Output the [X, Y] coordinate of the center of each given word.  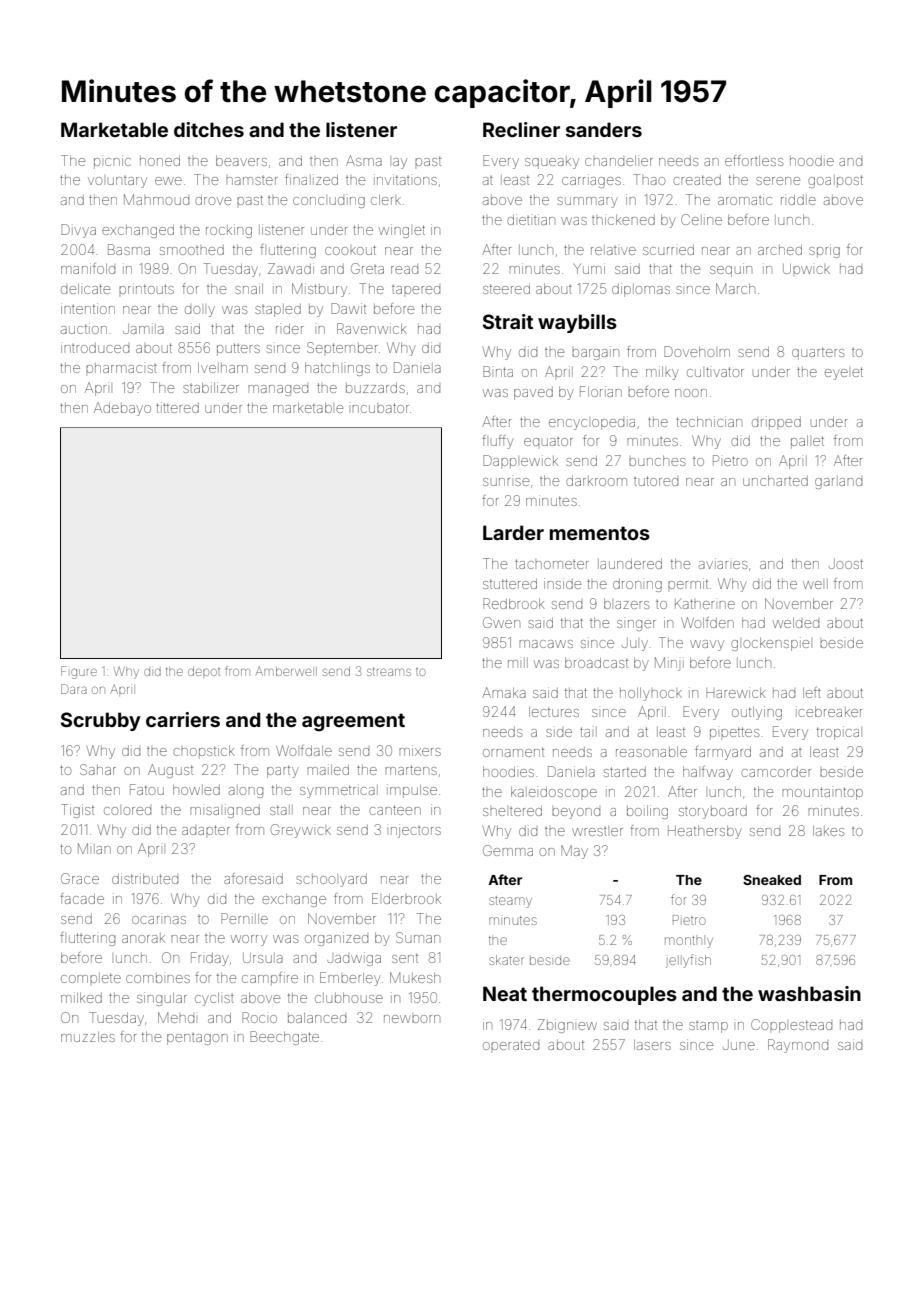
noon [691, 393]
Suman [418, 937]
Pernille [244, 918]
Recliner [521, 129]
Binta [498, 371]
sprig [824, 251]
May [574, 852]
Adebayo [122, 409]
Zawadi [291, 268]
